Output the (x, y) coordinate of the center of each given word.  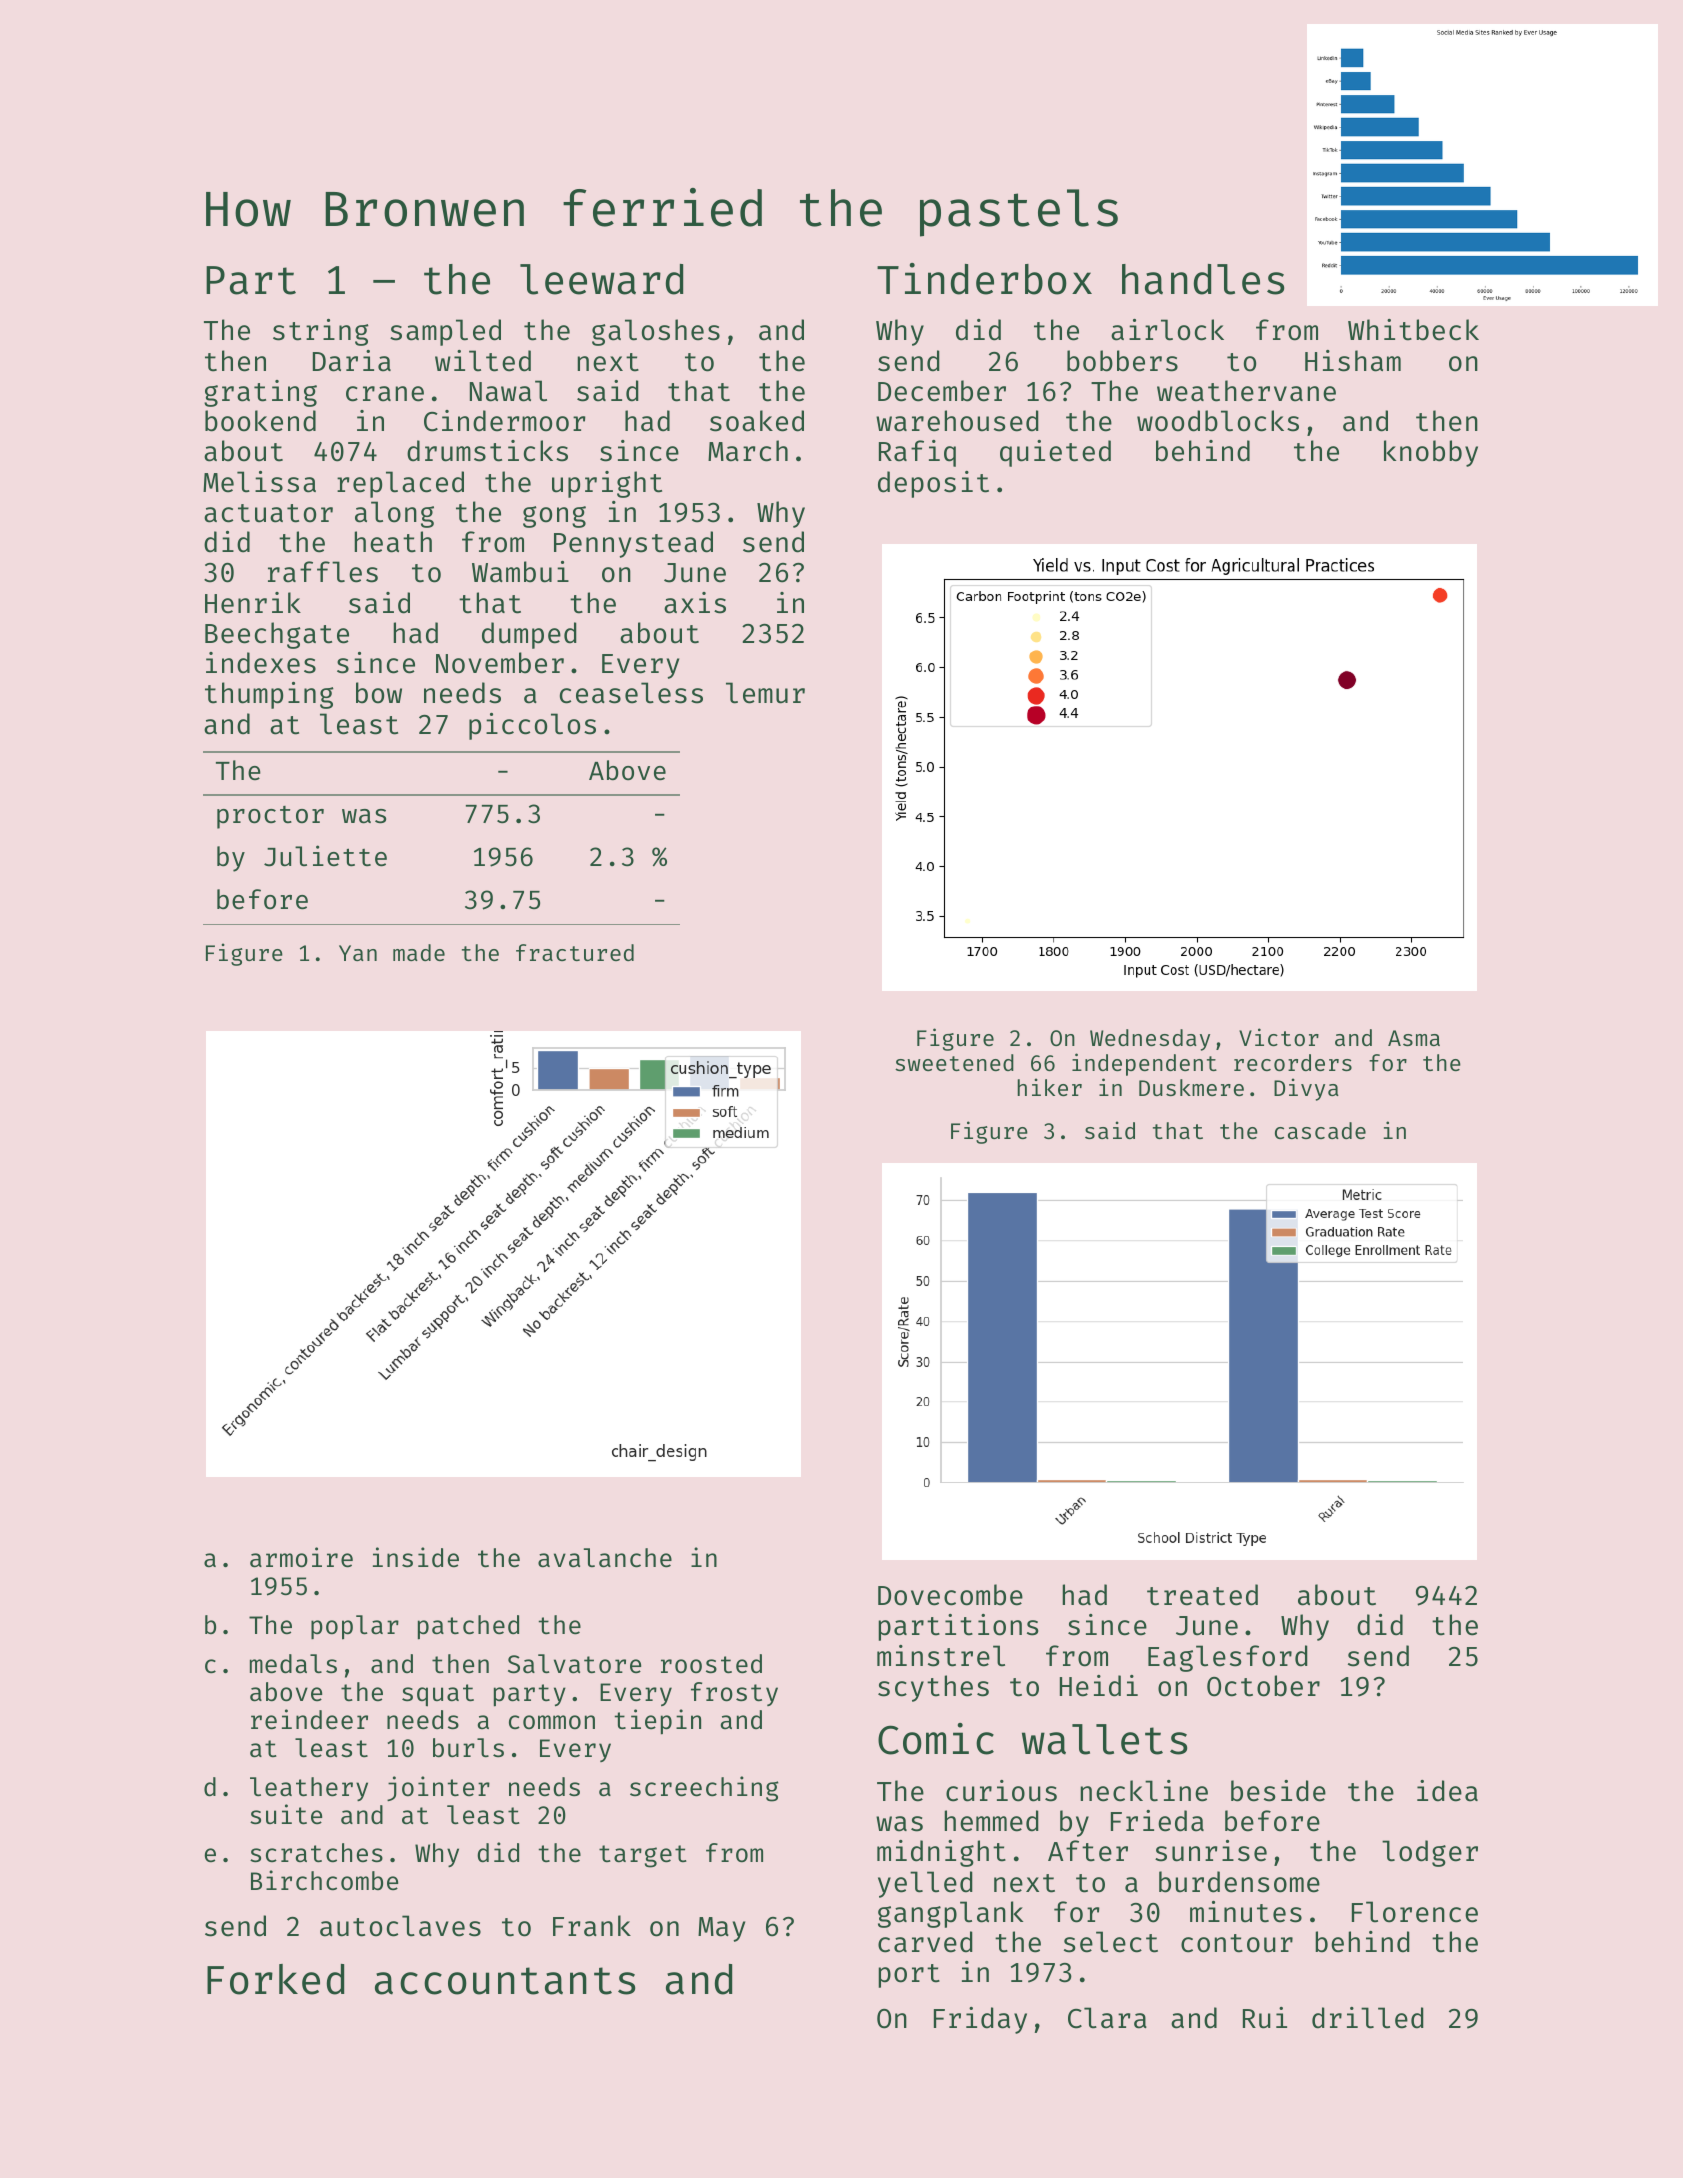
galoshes (656, 332)
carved (925, 1942)
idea (1447, 1791)
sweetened (954, 1062)
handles (1203, 279)
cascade (1320, 1130)
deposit (933, 484)
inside (416, 1557)
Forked (275, 1979)
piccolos (532, 726)
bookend (260, 421)
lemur (765, 693)
